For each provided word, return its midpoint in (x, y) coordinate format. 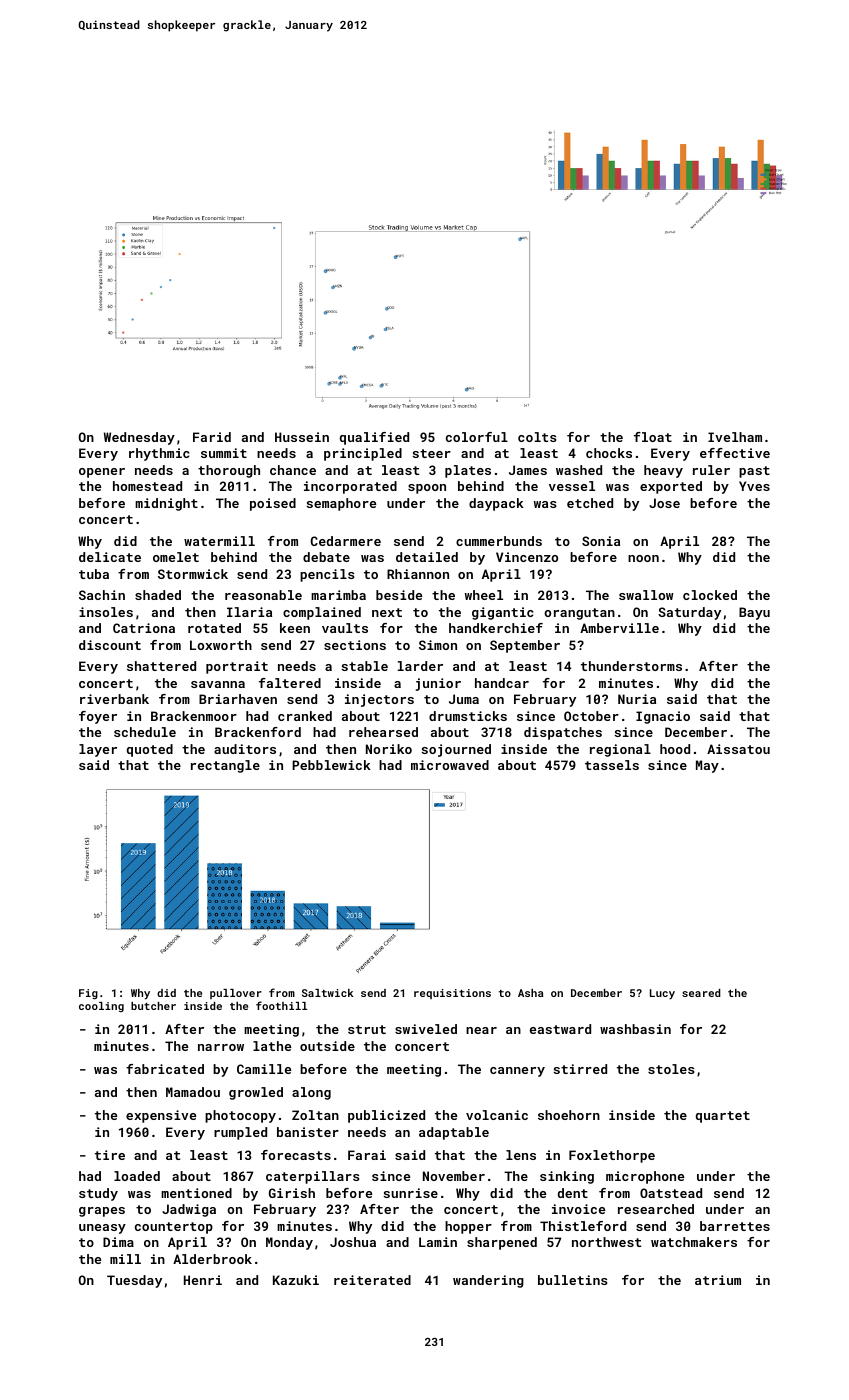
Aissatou (738, 749)
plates (468, 471)
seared (701, 993)
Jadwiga (189, 1210)
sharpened (502, 1243)
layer (98, 750)
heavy (663, 471)
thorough (229, 471)
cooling (101, 1007)
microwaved (450, 765)
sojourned (456, 750)
